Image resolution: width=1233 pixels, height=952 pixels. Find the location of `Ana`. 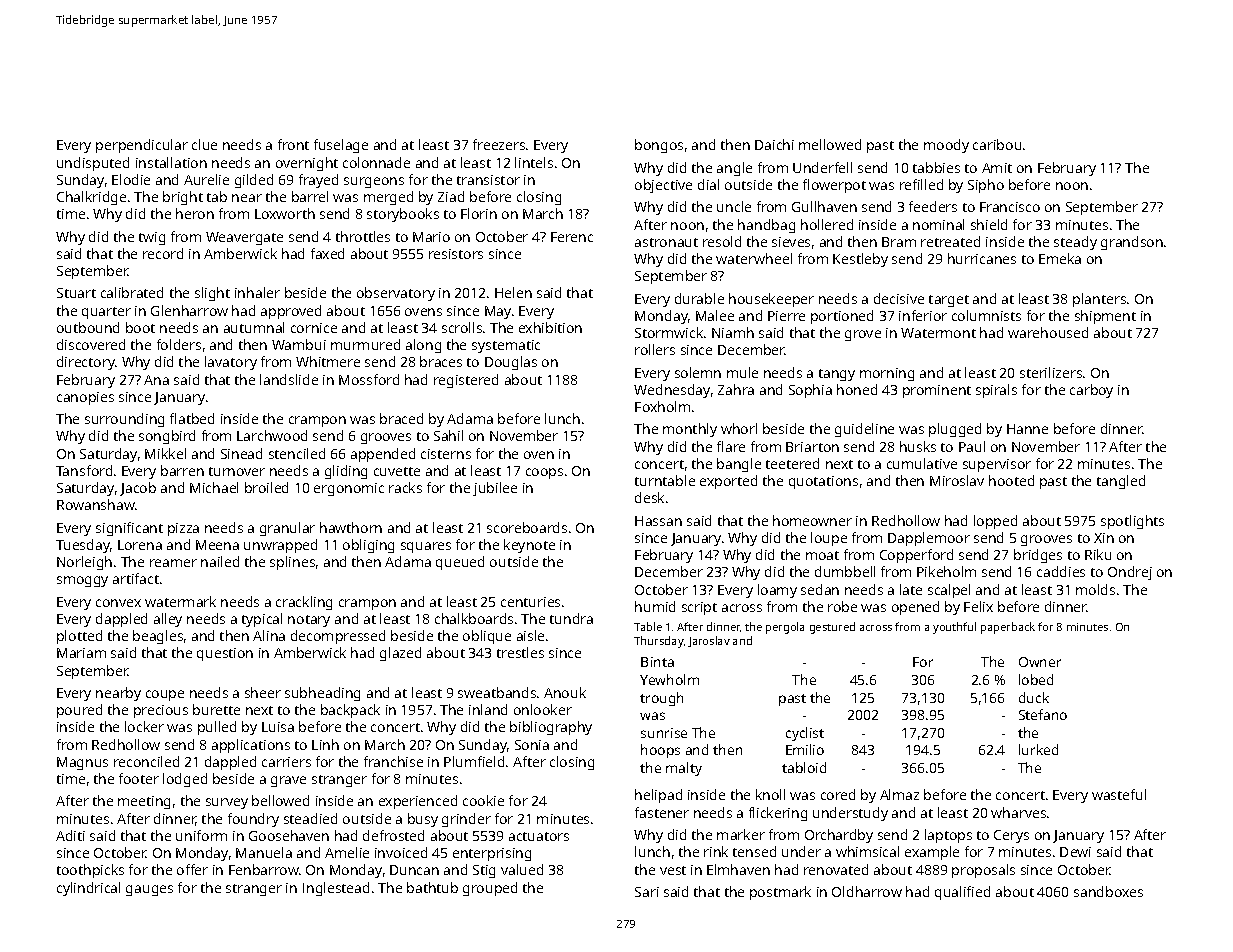

Ana is located at coordinates (156, 380).
